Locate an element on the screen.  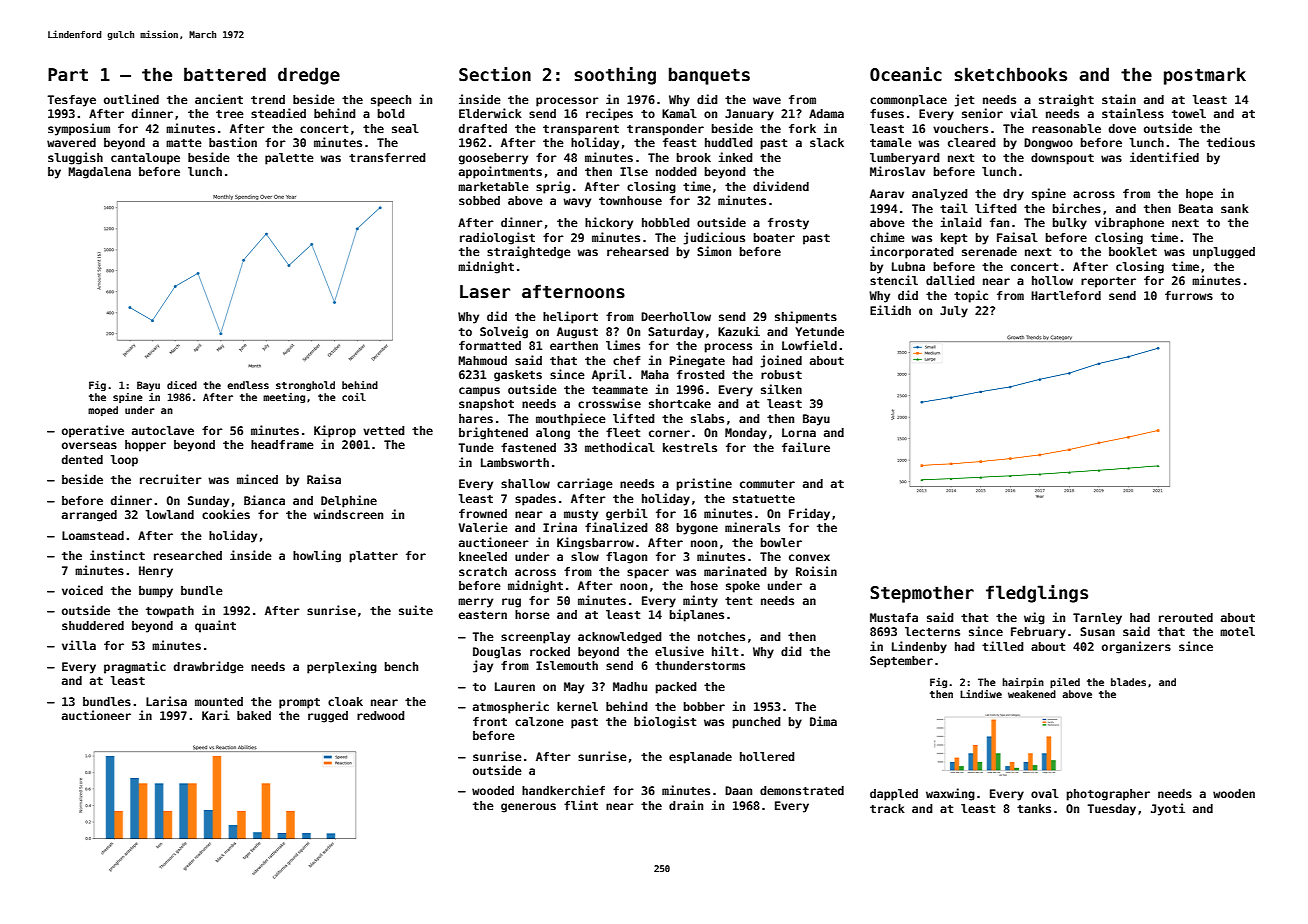
recruiter is located at coordinates (171, 479).
